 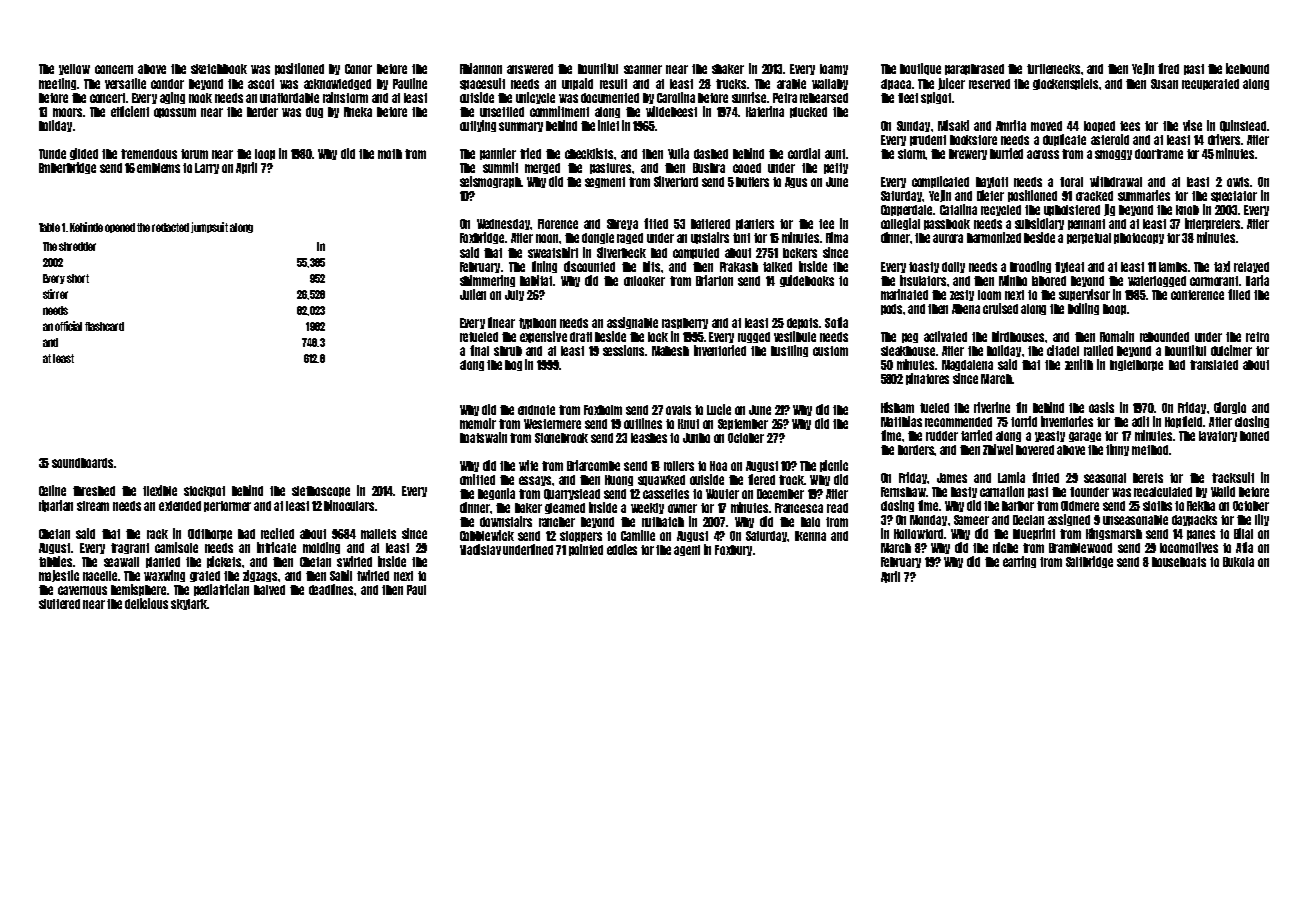 I want to click on Walid, so click(x=1223, y=491).
